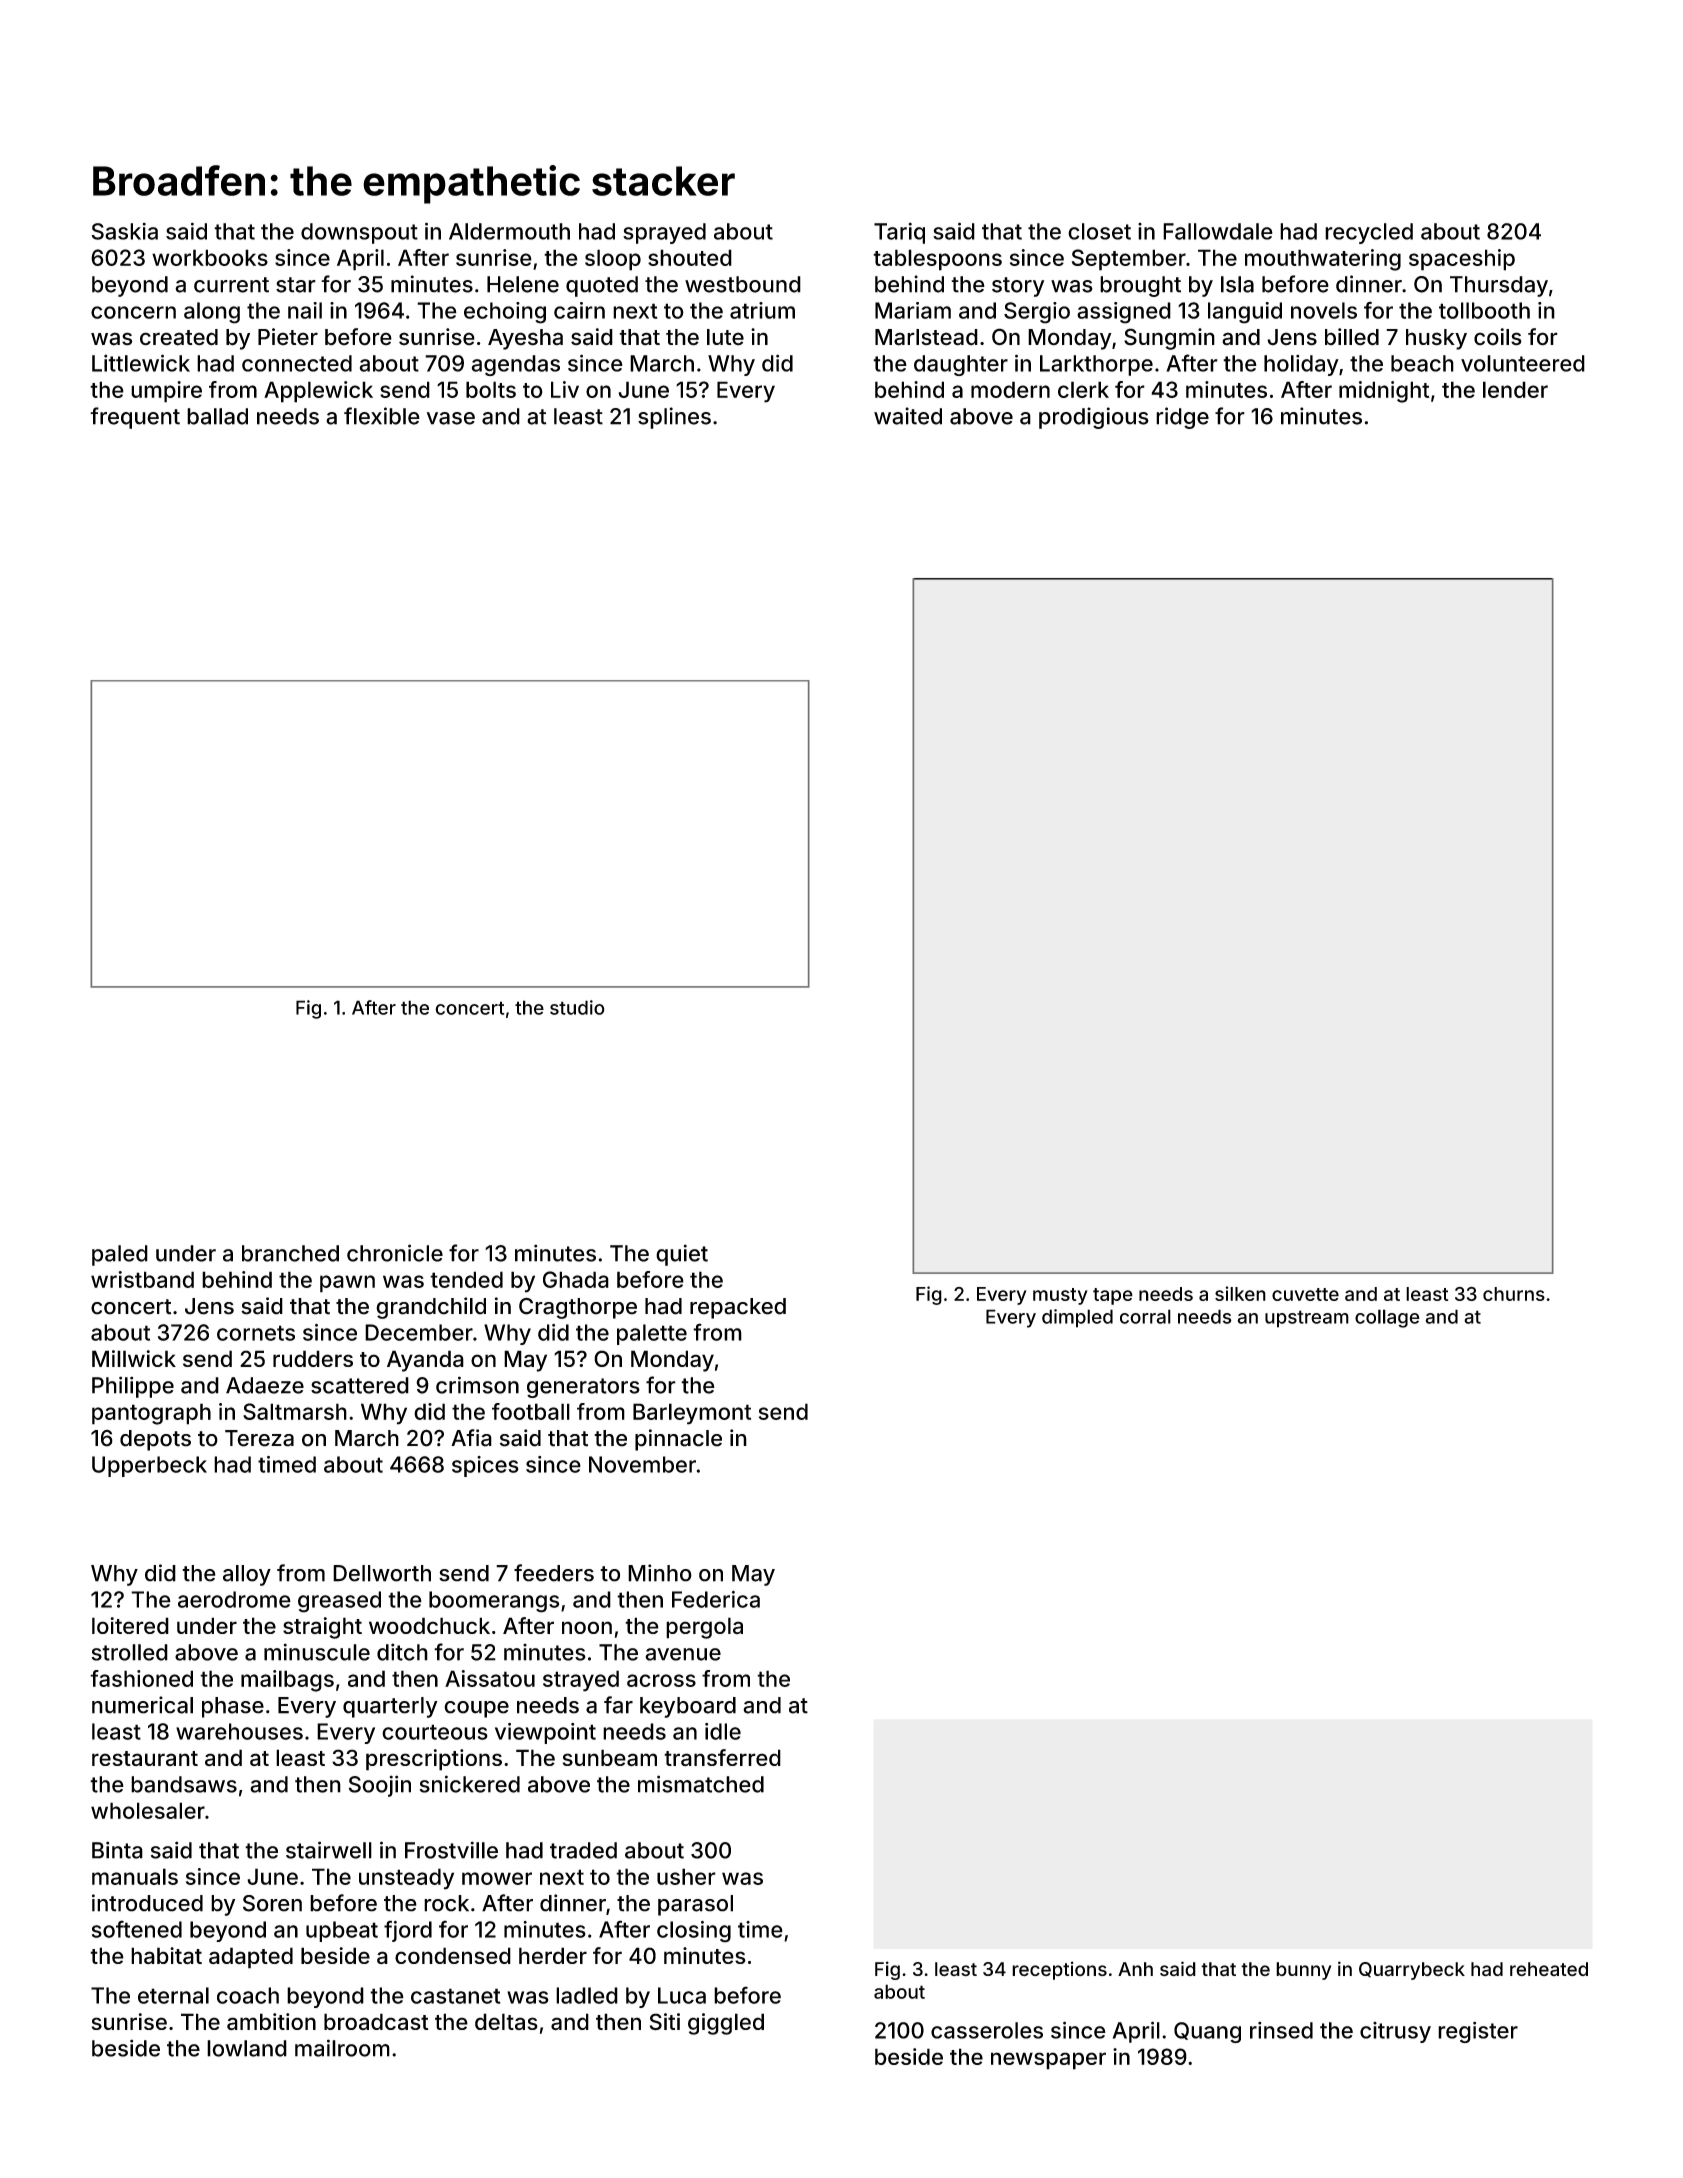 The width and height of the screenshot is (1683, 2178). What do you see at coordinates (577, 1007) in the screenshot?
I see `studio` at bounding box center [577, 1007].
